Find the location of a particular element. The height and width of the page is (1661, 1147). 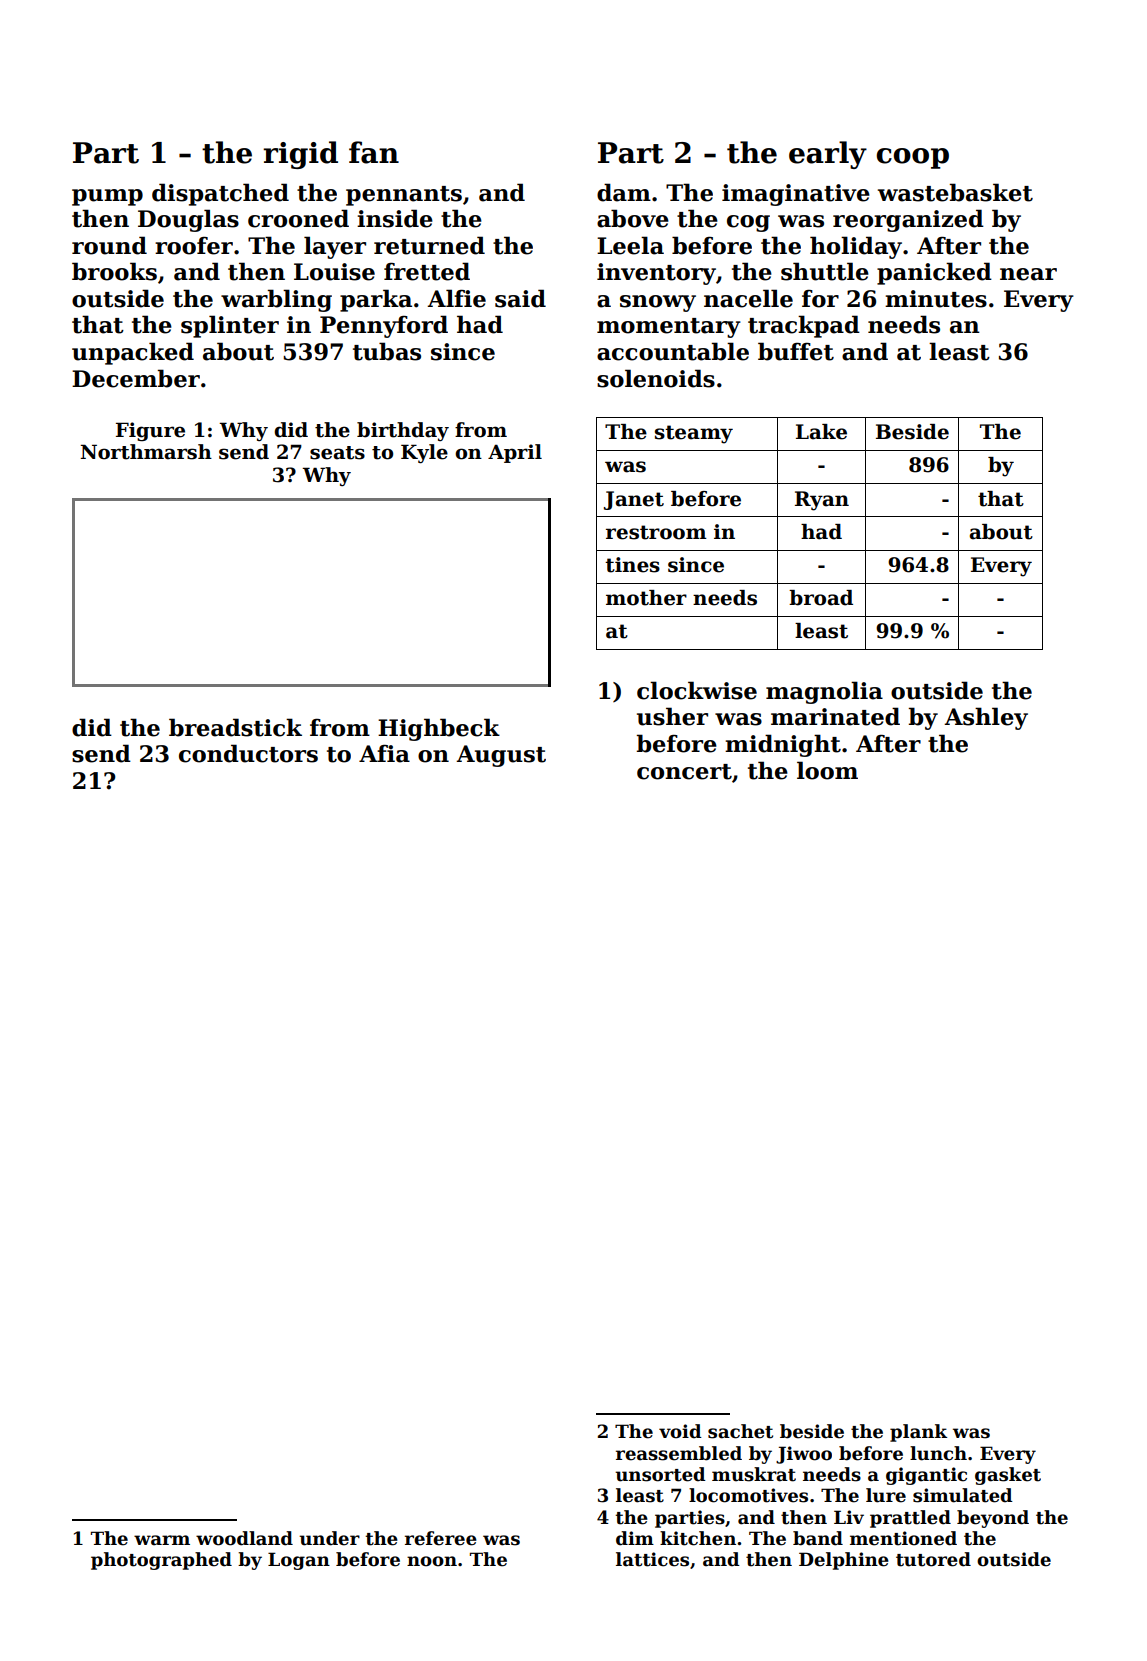

concert is located at coordinates (684, 772).
